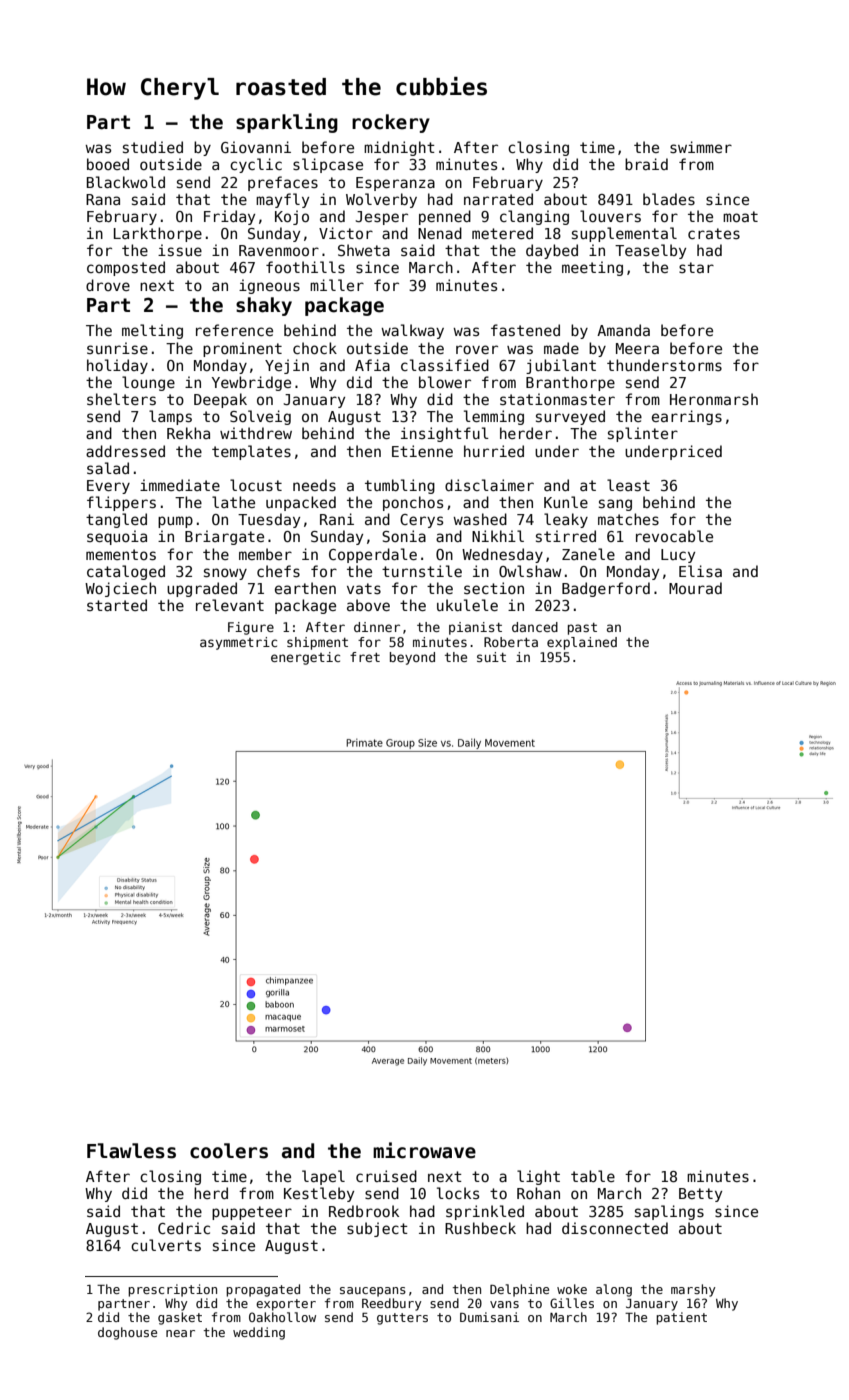 The width and height of the page is (849, 1400). Describe the element at coordinates (287, 366) in the page. I see `Yejin` at that location.
